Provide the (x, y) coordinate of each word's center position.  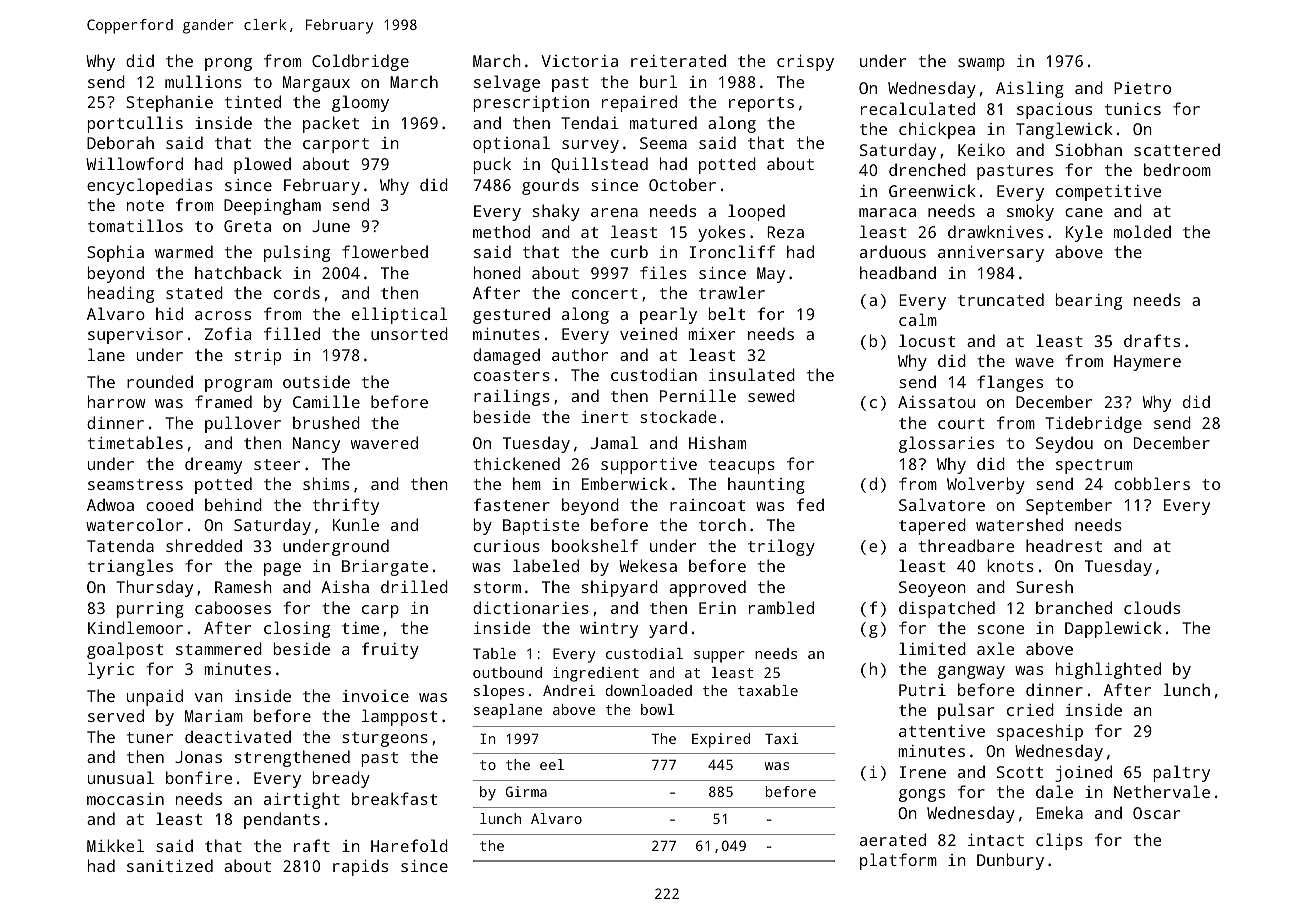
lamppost (399, 717)
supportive (649, 466)
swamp (981, 64)
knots (1010, 565)
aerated (893, 839)
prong (228, 64)
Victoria (580, 61)
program (238, 385)
